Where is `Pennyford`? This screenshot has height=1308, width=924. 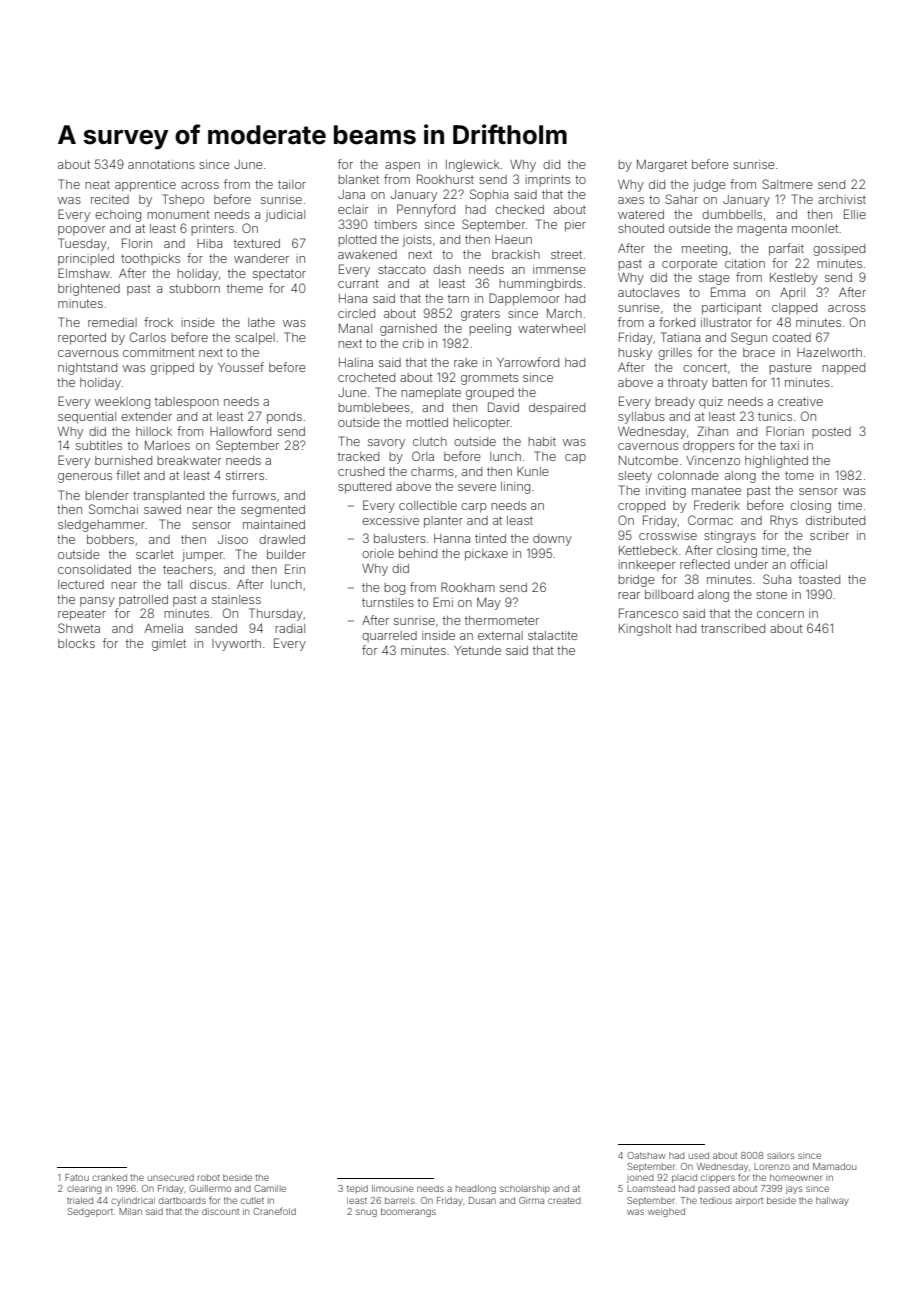 Pennyford is located at coordinates (426, 210).
